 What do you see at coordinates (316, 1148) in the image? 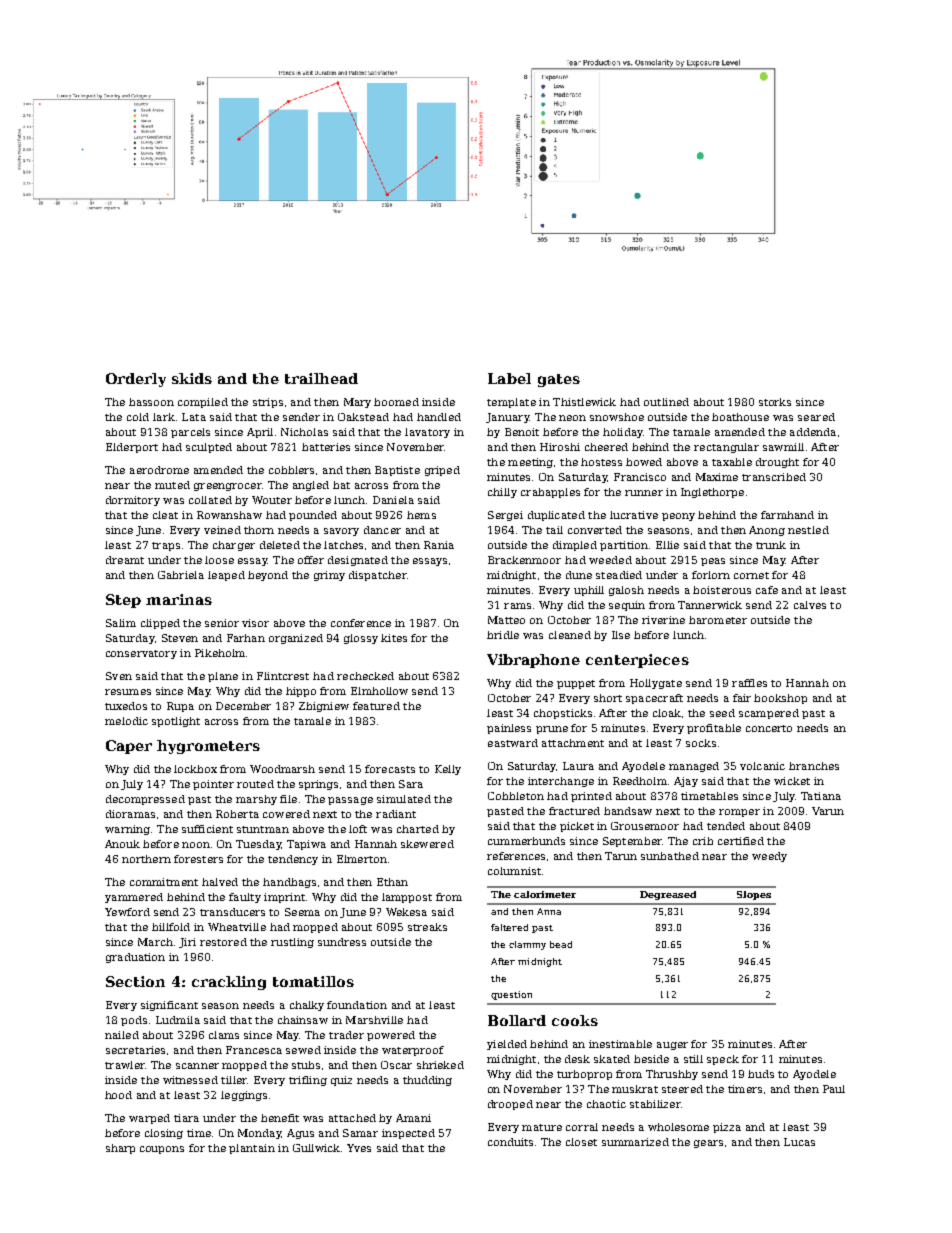
I see `Gullwick` at bounding box center [316, 1148].
